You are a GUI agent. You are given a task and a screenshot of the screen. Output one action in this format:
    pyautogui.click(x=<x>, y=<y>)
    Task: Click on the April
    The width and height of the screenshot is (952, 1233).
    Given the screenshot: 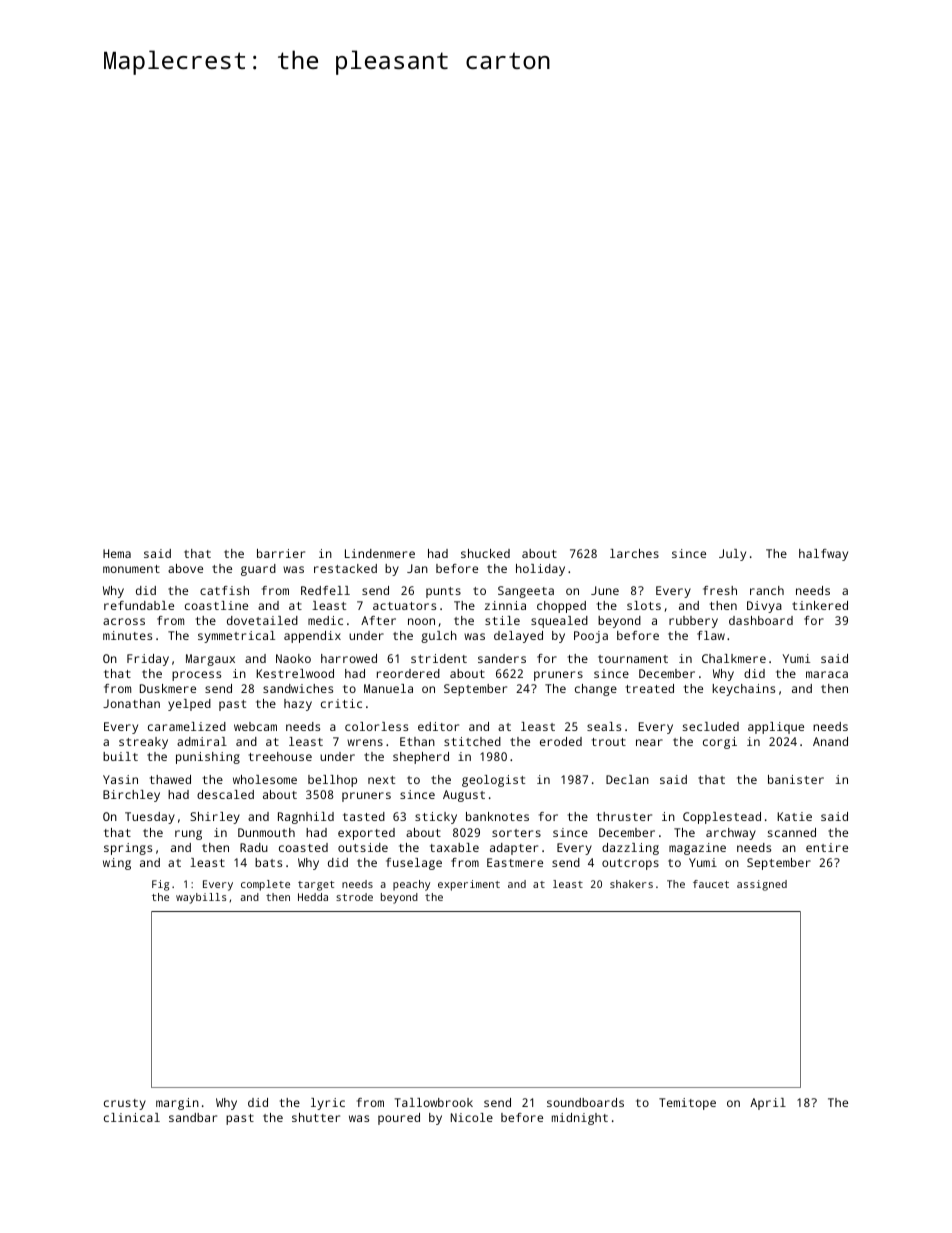 What is the action you would take?
    pyautogui.click(x=768, y=1104)
